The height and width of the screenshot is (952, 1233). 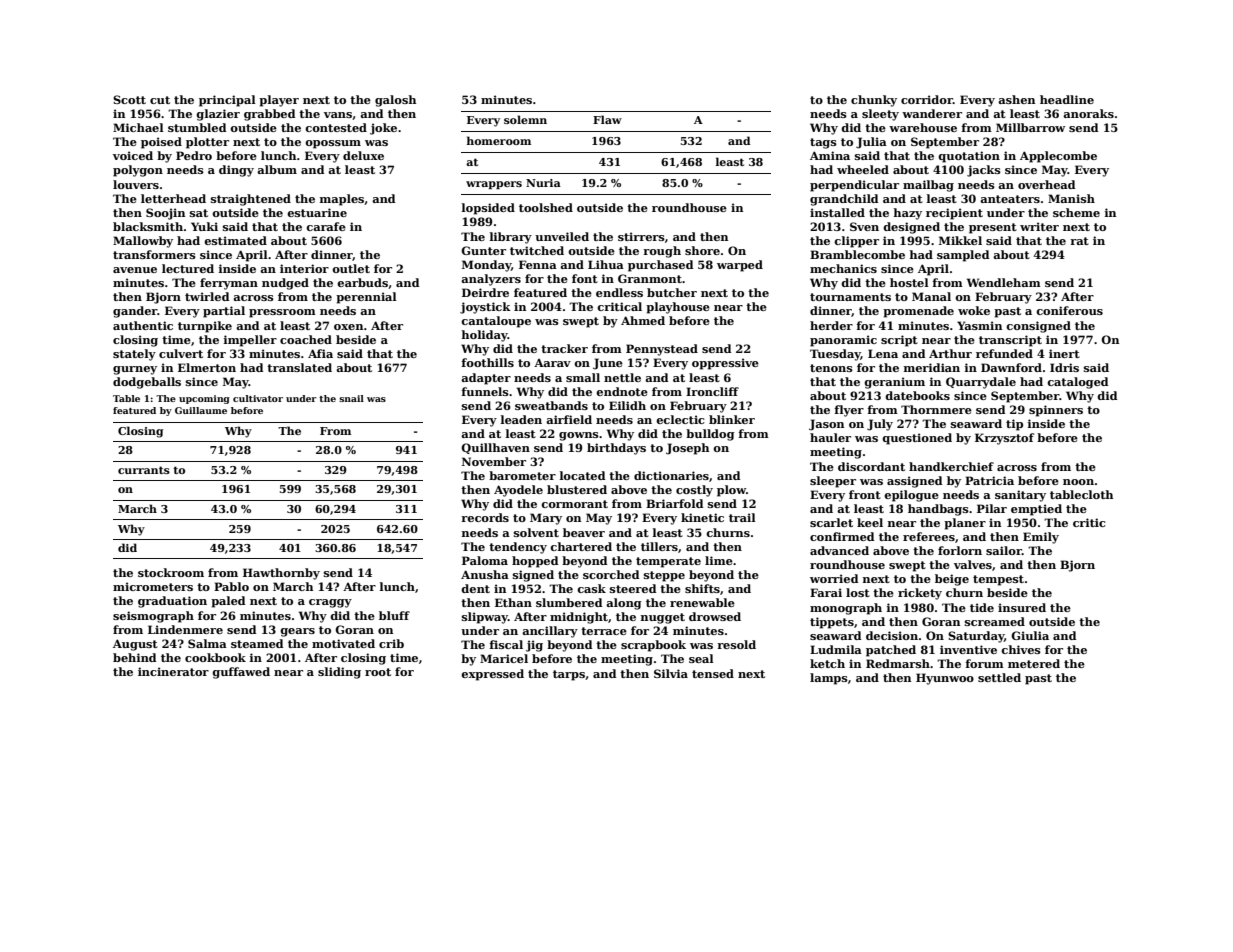 What do you see at coordinates (1058, 157) in the screenshot?
I see `Applecombe` at bounding box center [1058, 157].
